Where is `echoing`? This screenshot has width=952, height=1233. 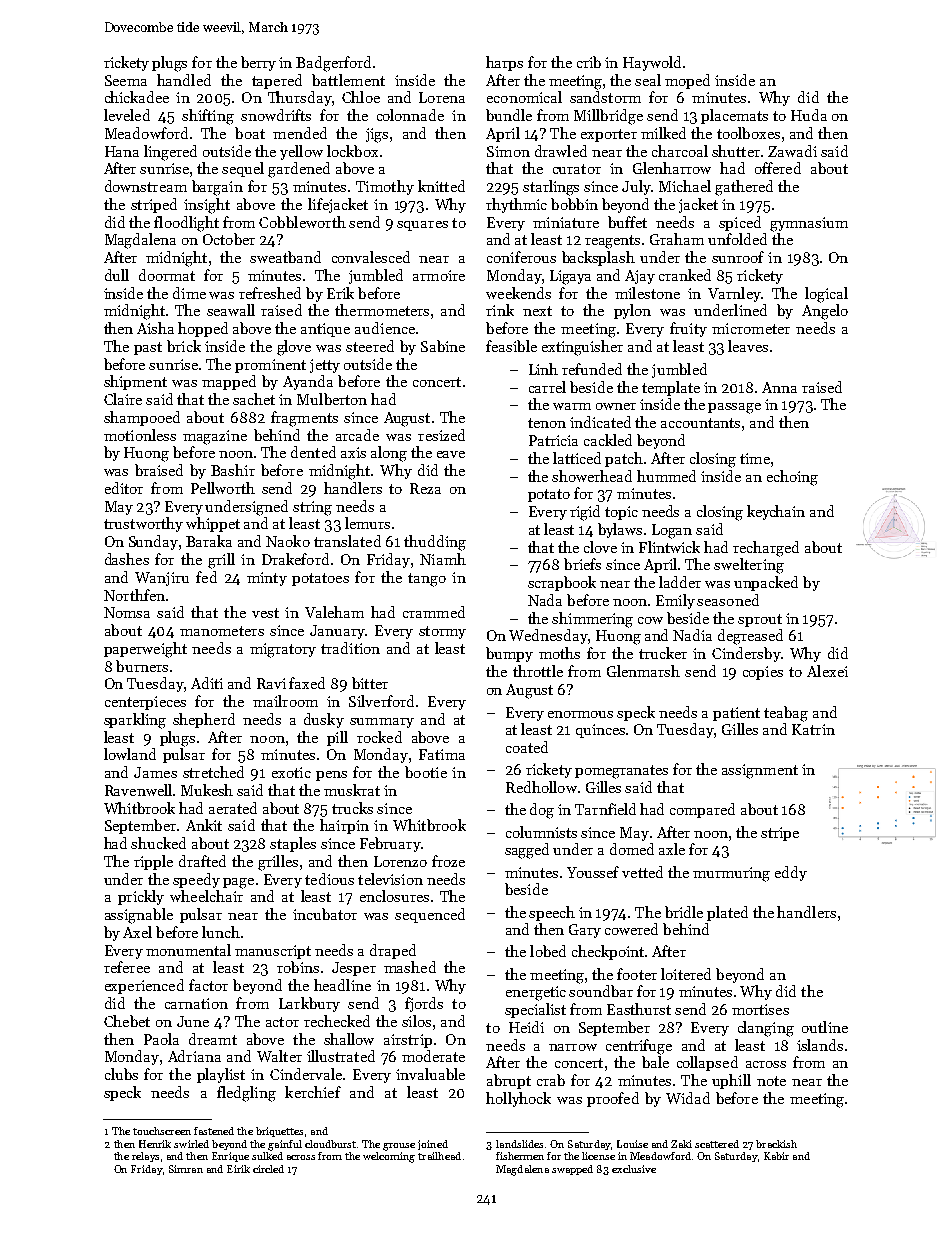
echoing is located at coordinates (792, 478).
